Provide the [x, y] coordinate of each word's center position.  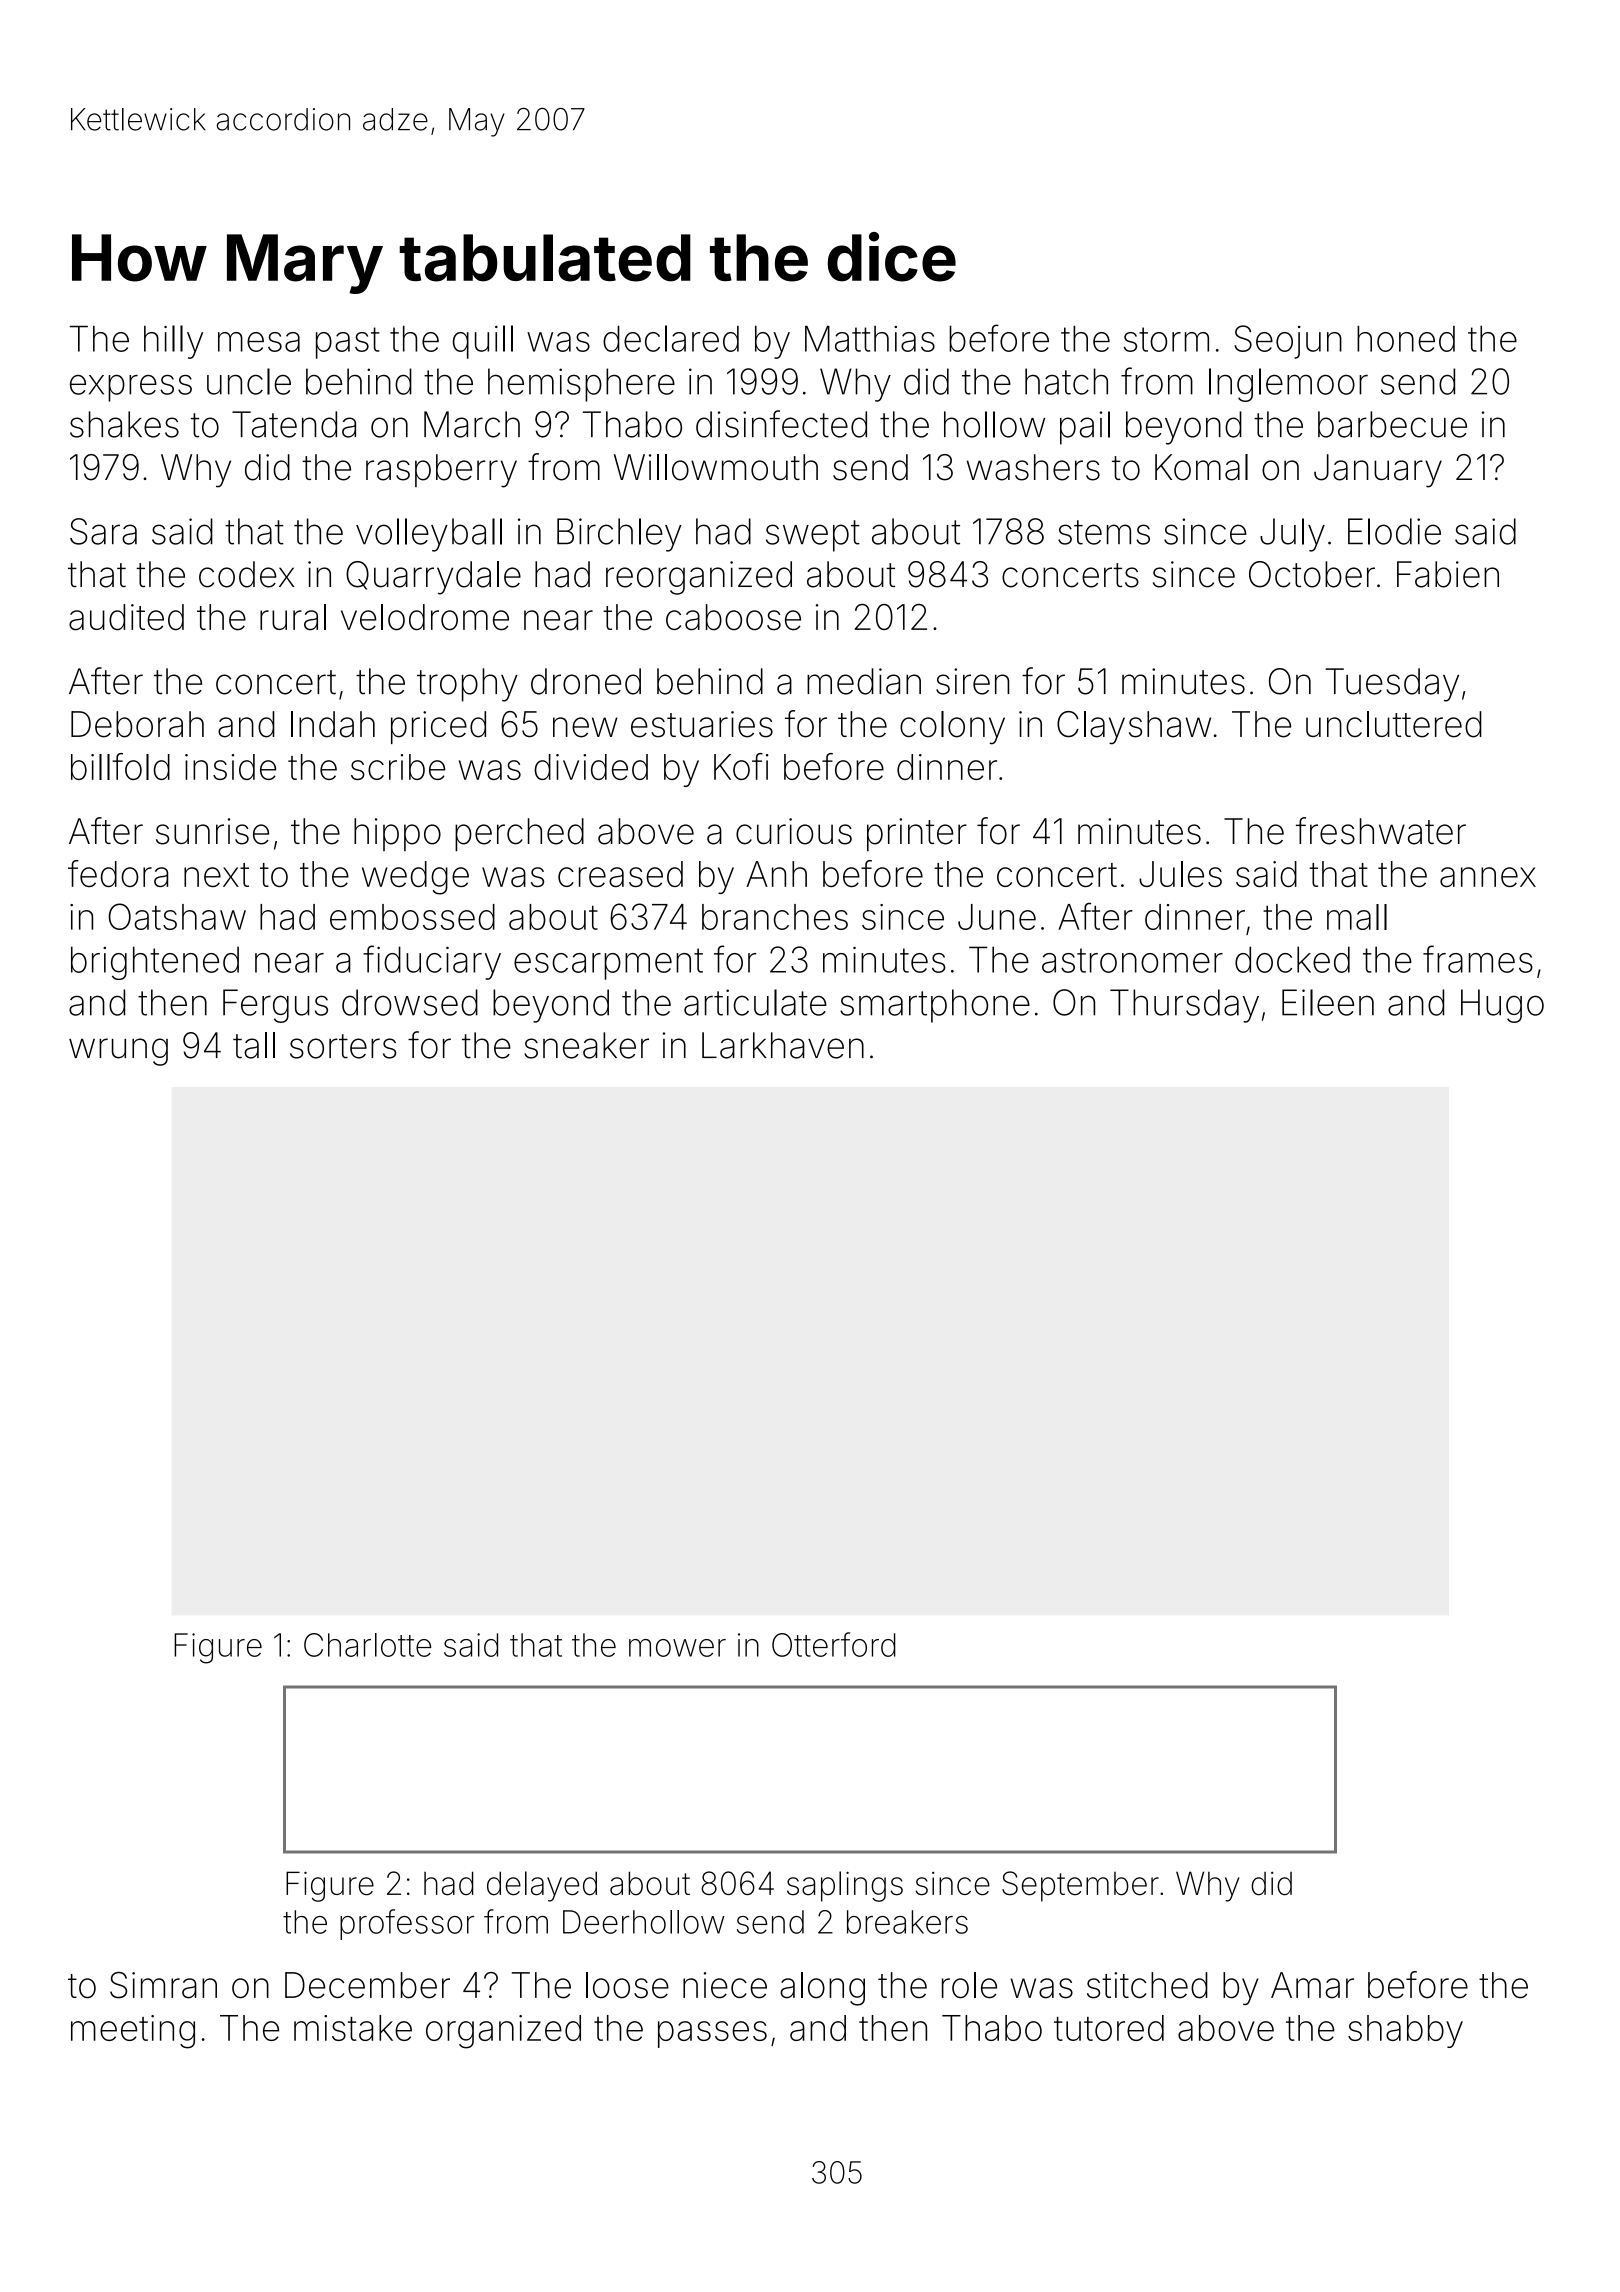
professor [407, 1924]
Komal [1201, 467]
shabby [1405, 2031]
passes [712, 2034]
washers [1033, 467]
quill [483, 342]
